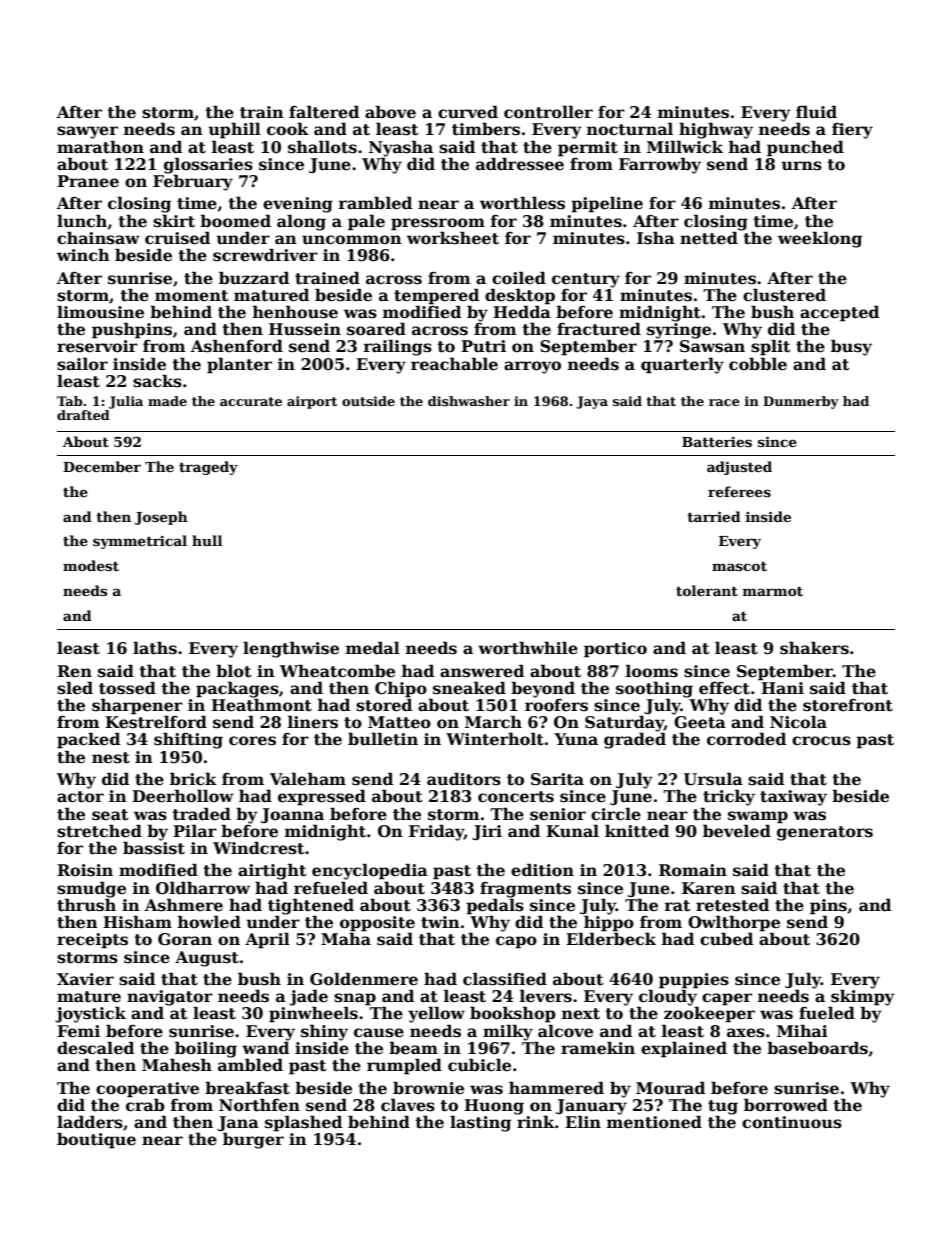  What do you see at coordinates (208, 468) in the page?
I see `tragedy` at bounding box center [208, 468].
